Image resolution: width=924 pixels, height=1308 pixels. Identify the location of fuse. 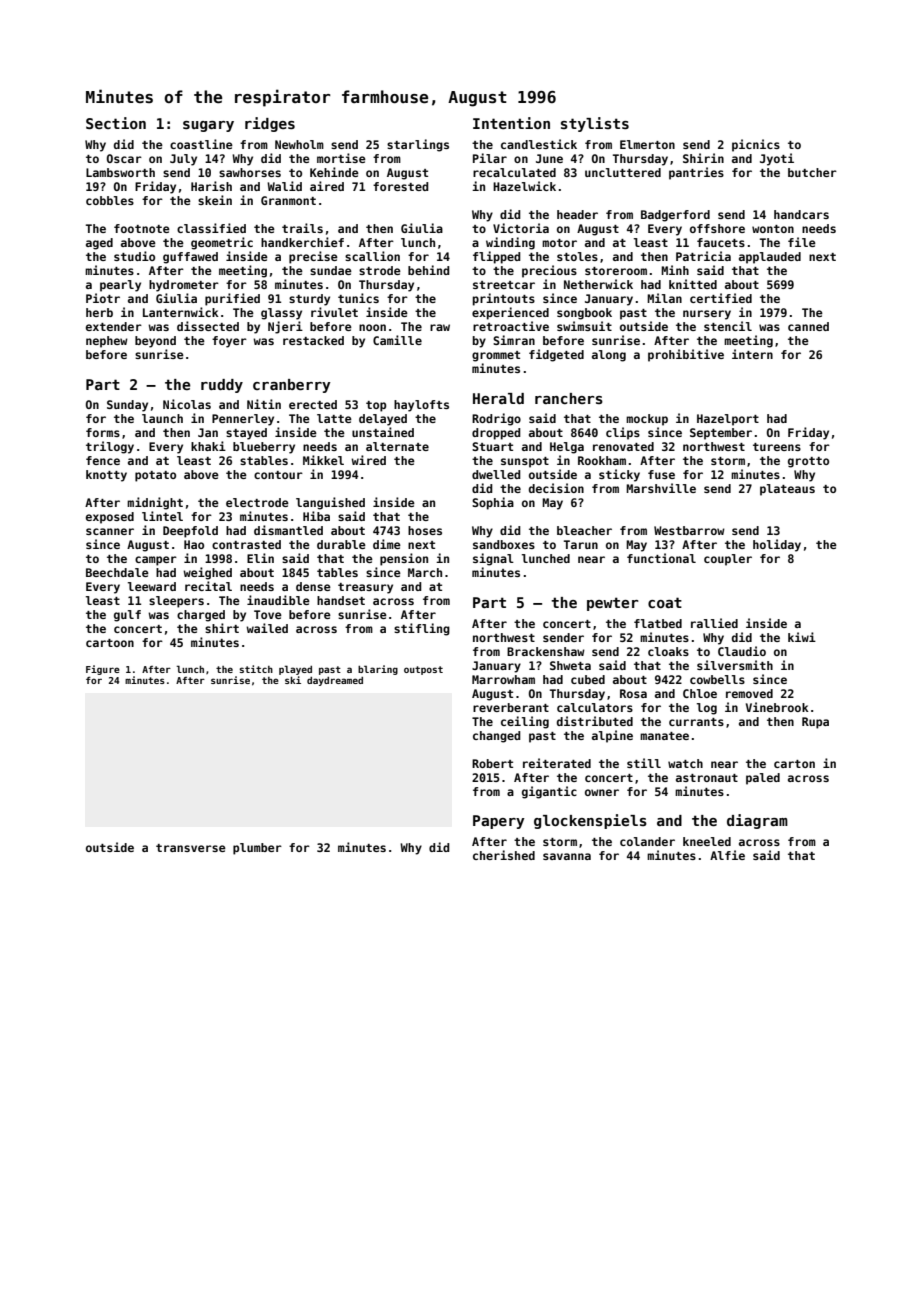
(661, 474).
